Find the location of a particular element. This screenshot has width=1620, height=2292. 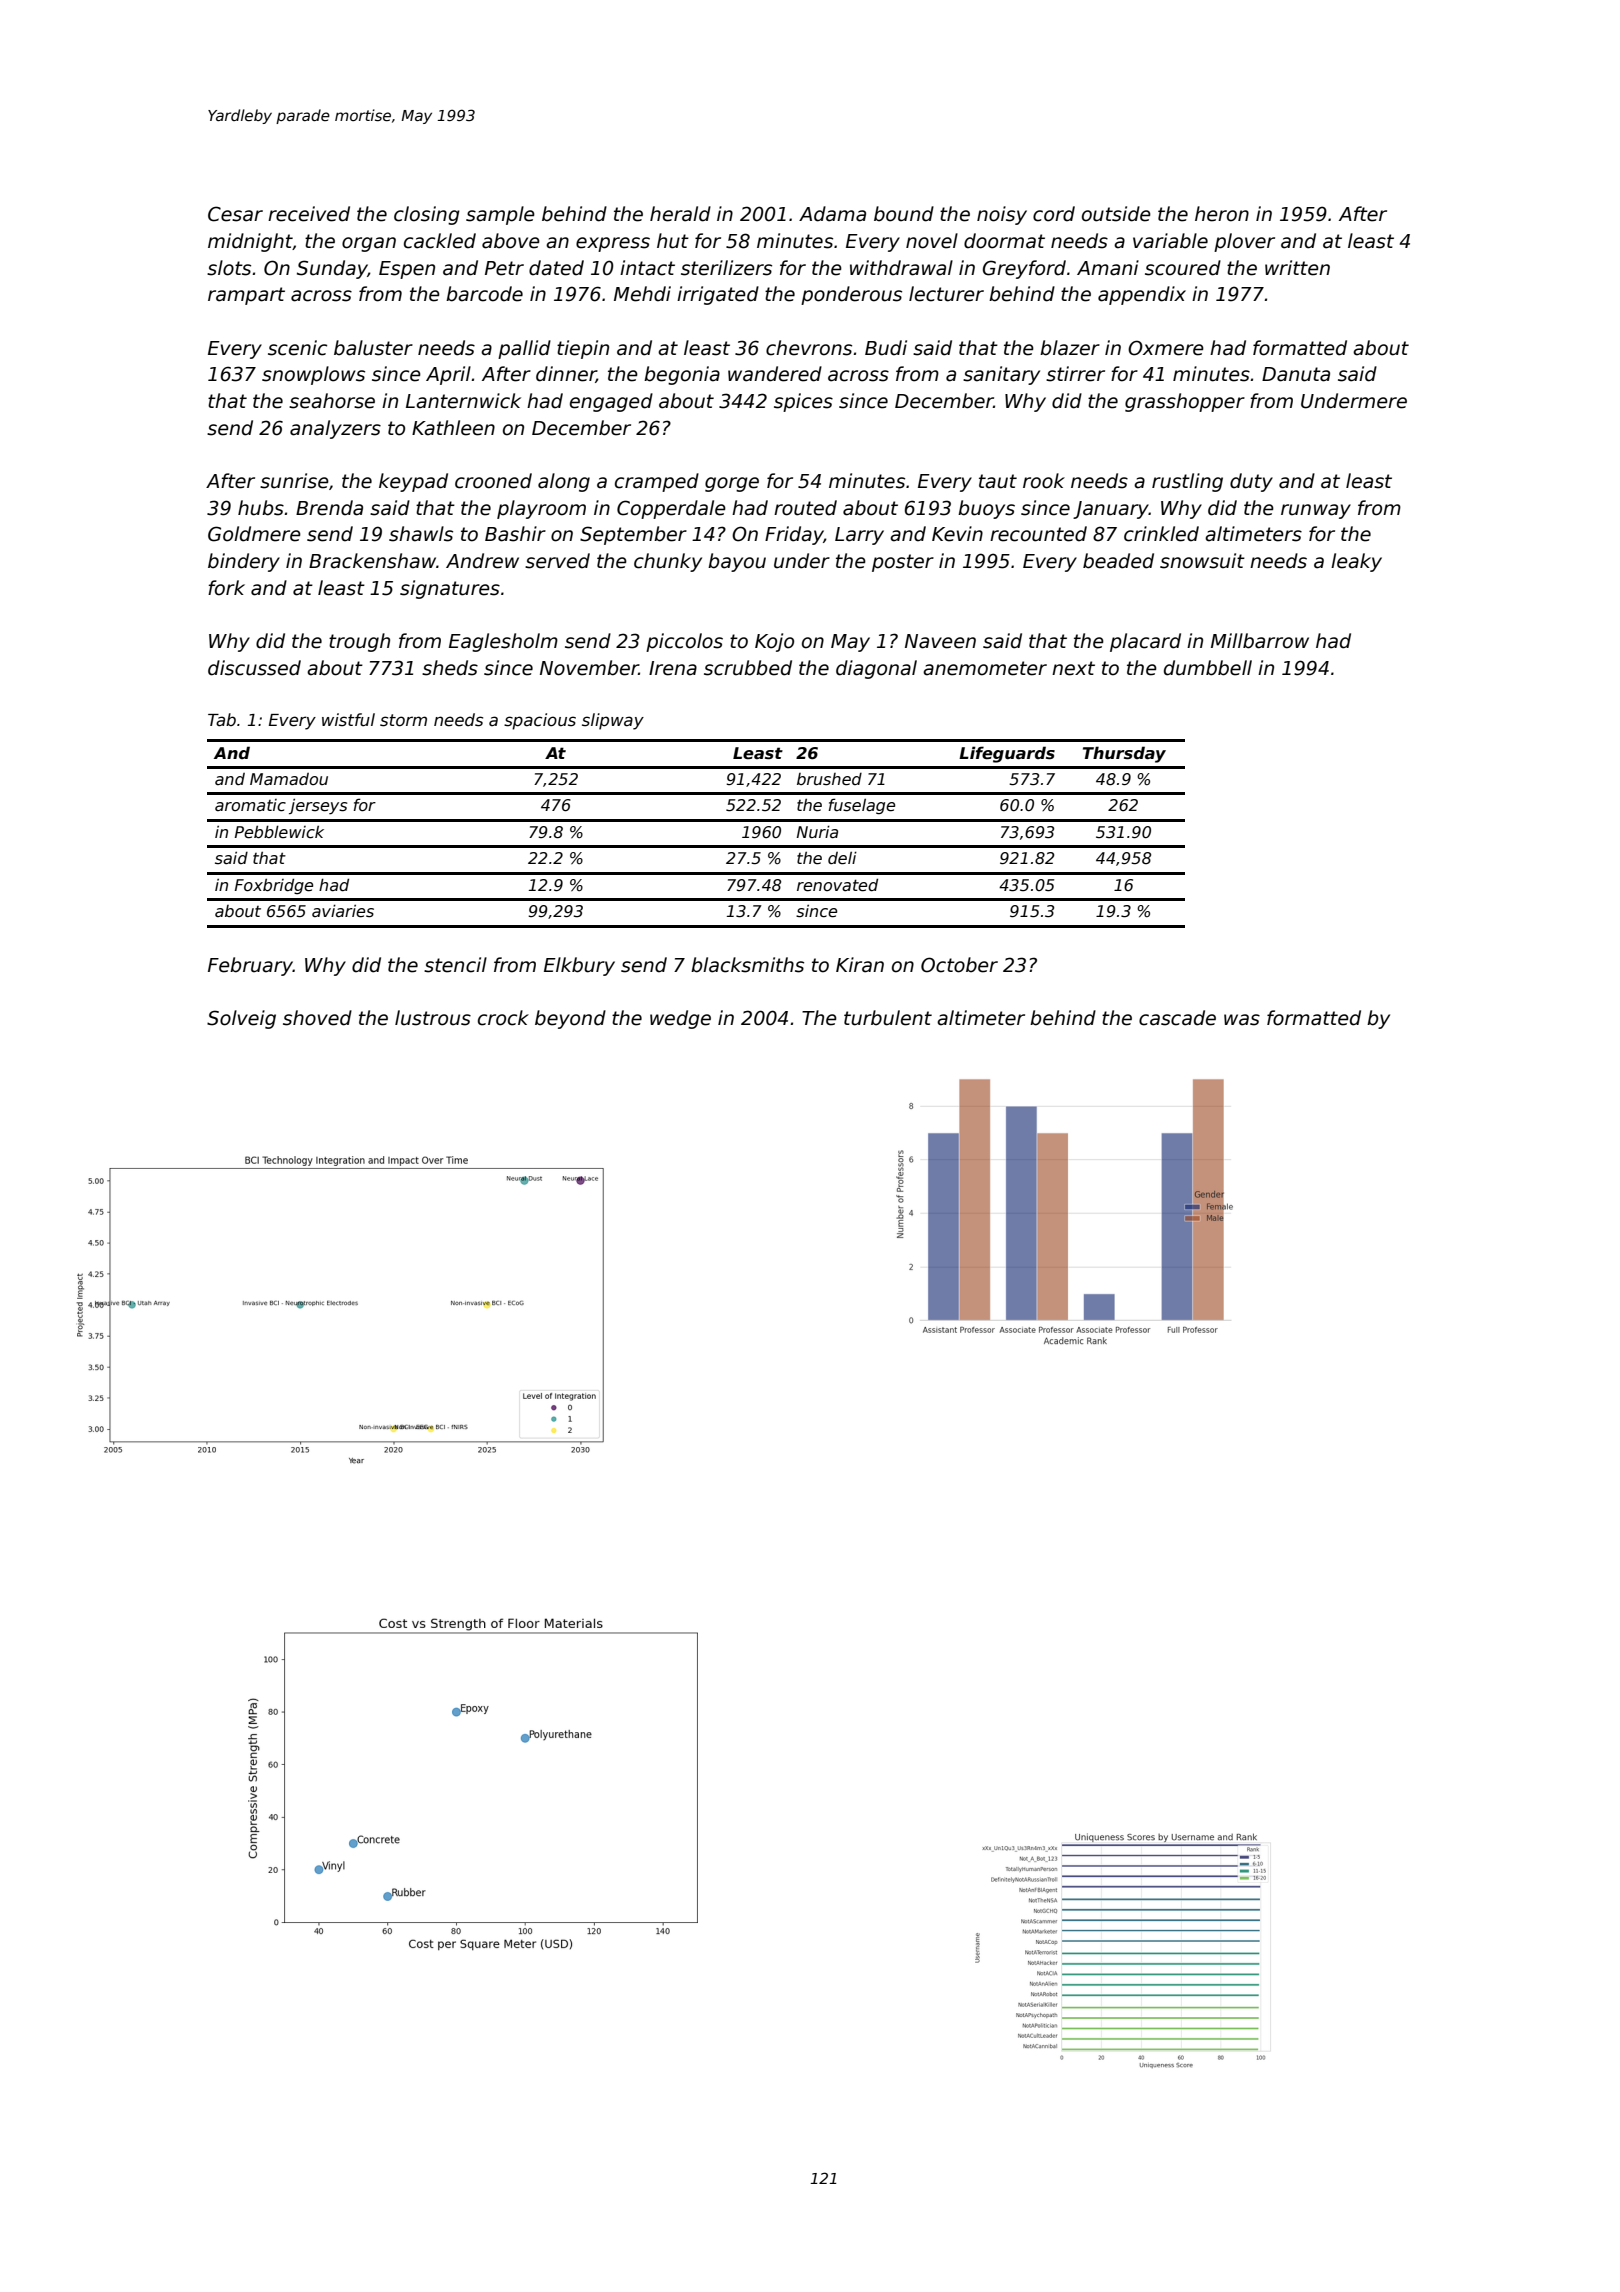

herald is located at coordinates (680, 214).
